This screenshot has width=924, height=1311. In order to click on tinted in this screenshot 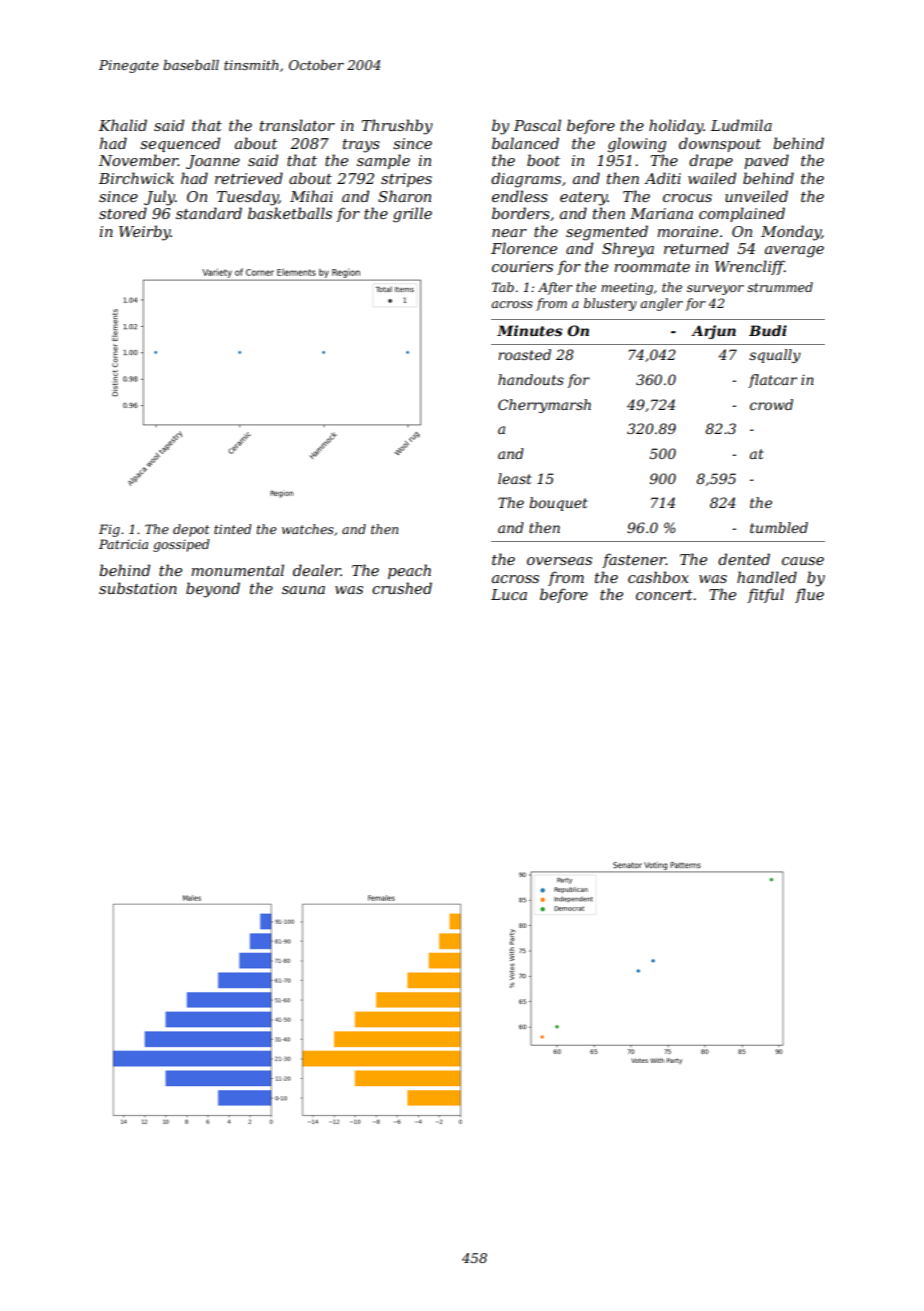, I will do `click(232, 529)`.
